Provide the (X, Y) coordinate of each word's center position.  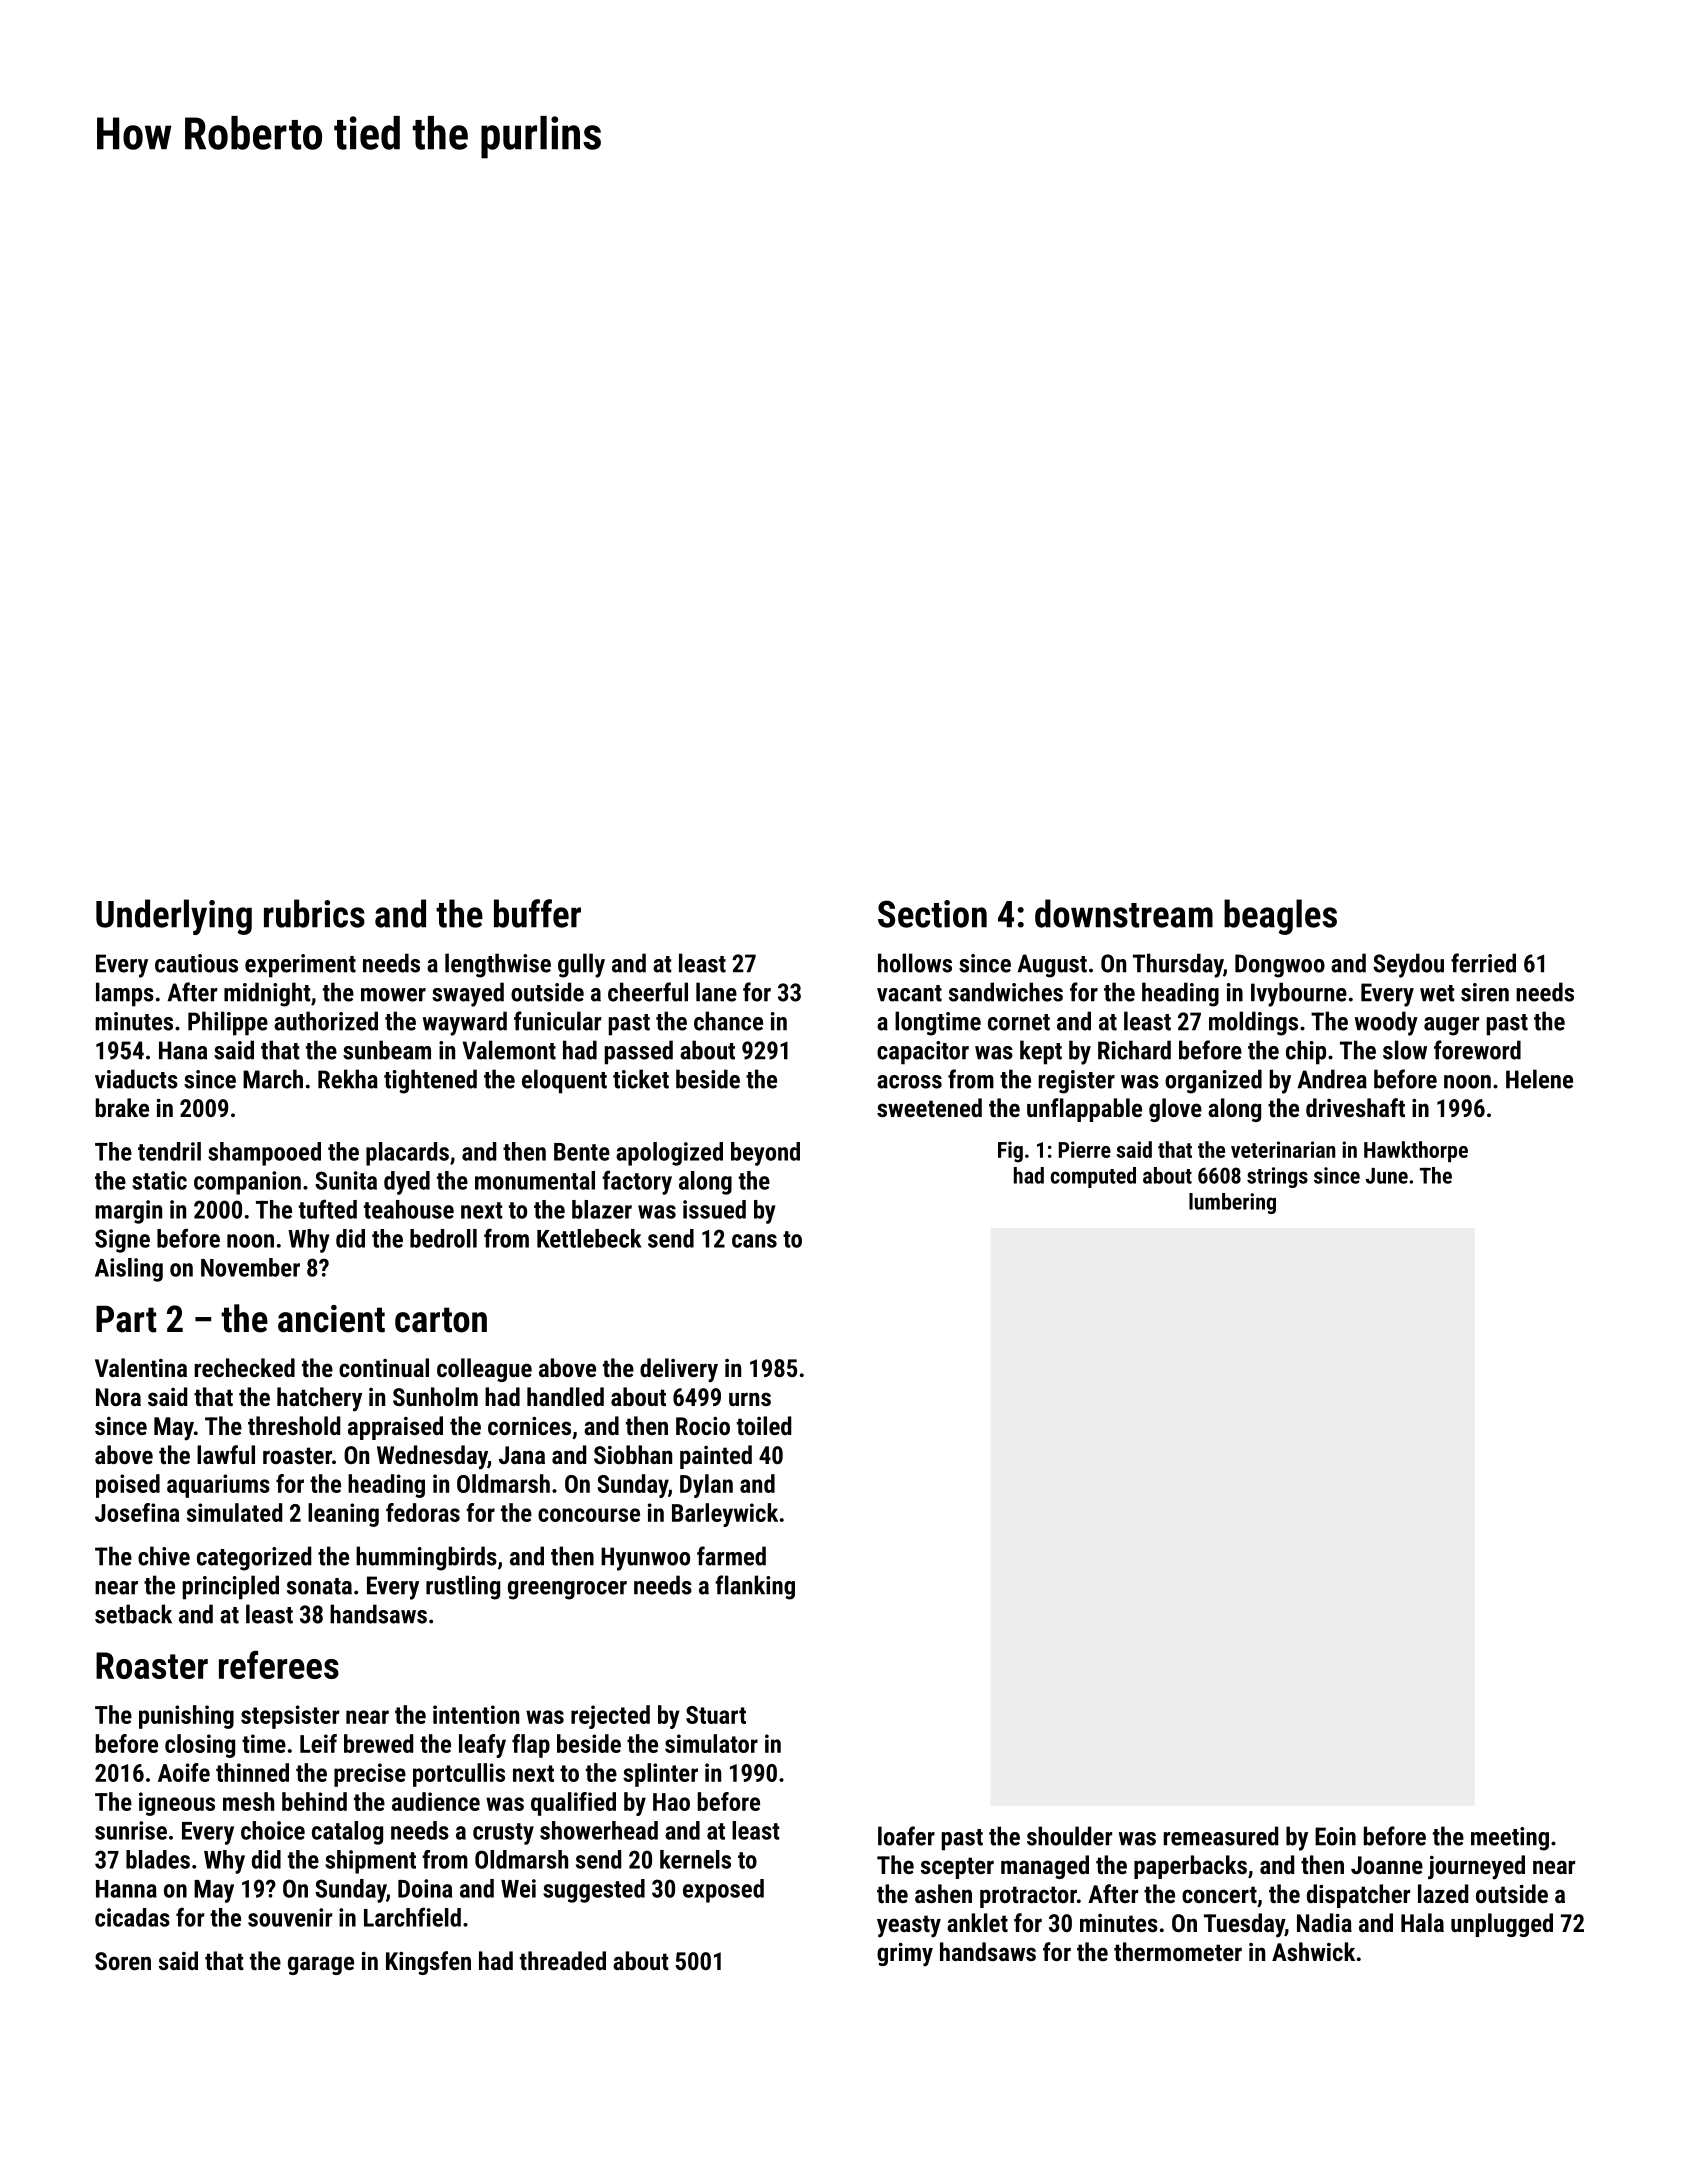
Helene (1539, 1079)
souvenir (290, 1917)
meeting (1510, 1839)
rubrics (314, 913)
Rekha (348, 1079)
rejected (610, 1717)
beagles (1280, 917)
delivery (679, 1370)
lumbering (1232, 1203)
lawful (226, 1454)
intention (476, 1714)
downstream (1124, 913)
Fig (1010, 1152)
